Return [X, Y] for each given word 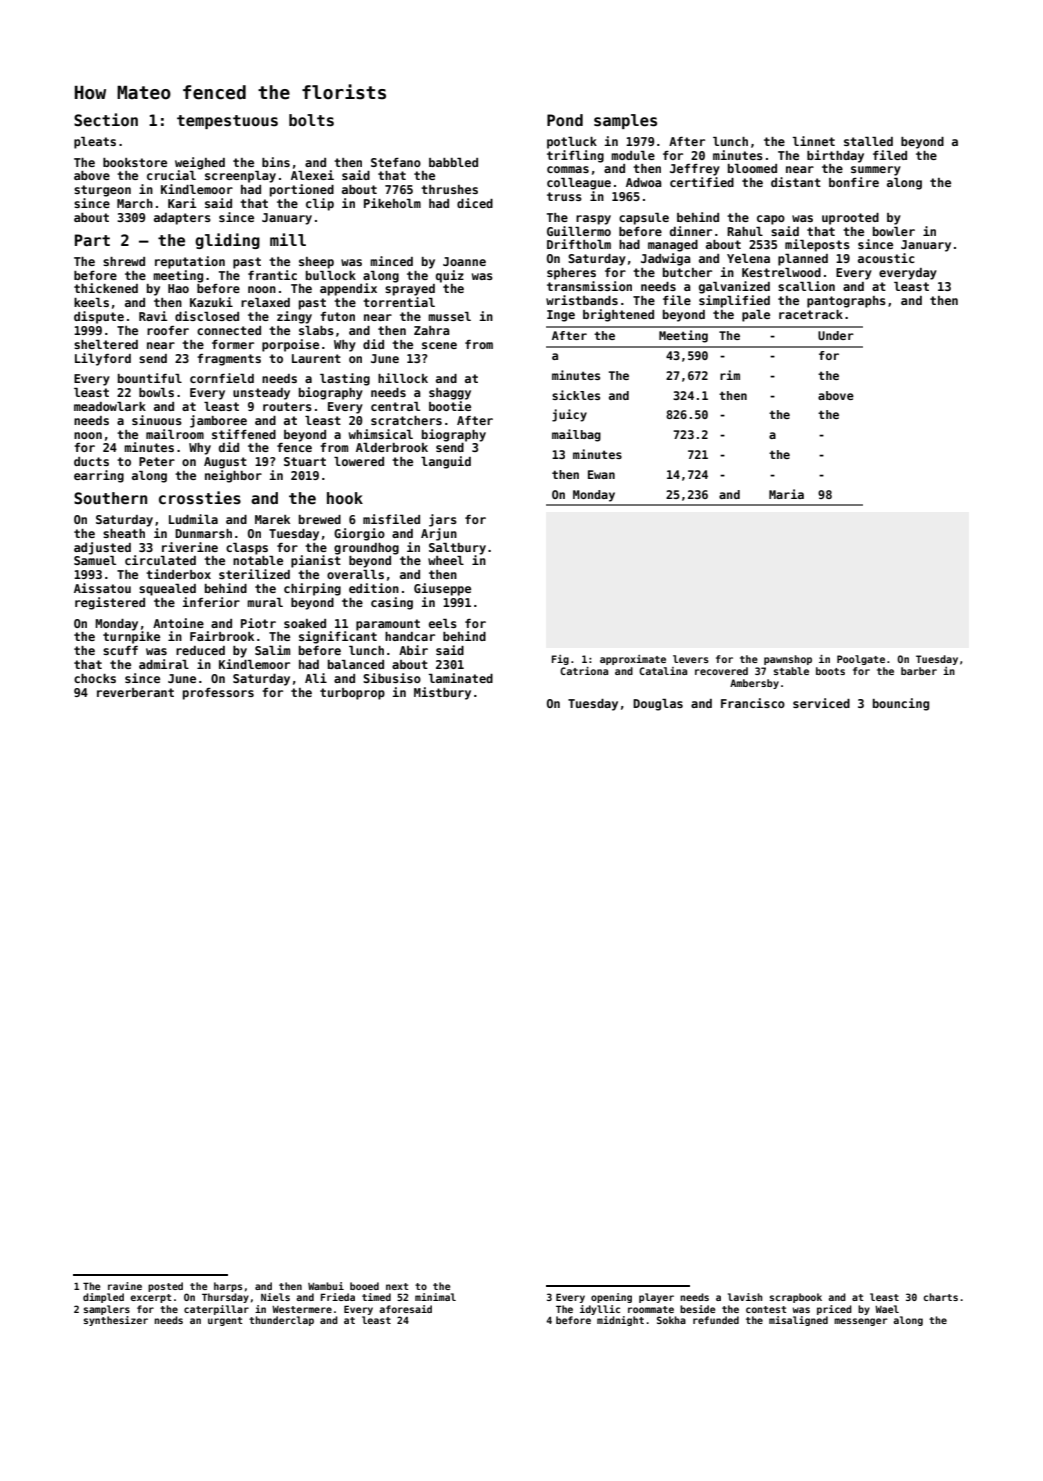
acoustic [886, 258]
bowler [894, 231]
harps [228, 1287]
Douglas [658, 705]
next [397, 1286]
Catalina [663, 671]
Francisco [753, 703]
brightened [618, 315]
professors [218, 694]
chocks [95, 678]
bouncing [901, 704]
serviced [821, 703]
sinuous [157, 420]
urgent [225, 1321]
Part [92, 240]
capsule [644, 219]
